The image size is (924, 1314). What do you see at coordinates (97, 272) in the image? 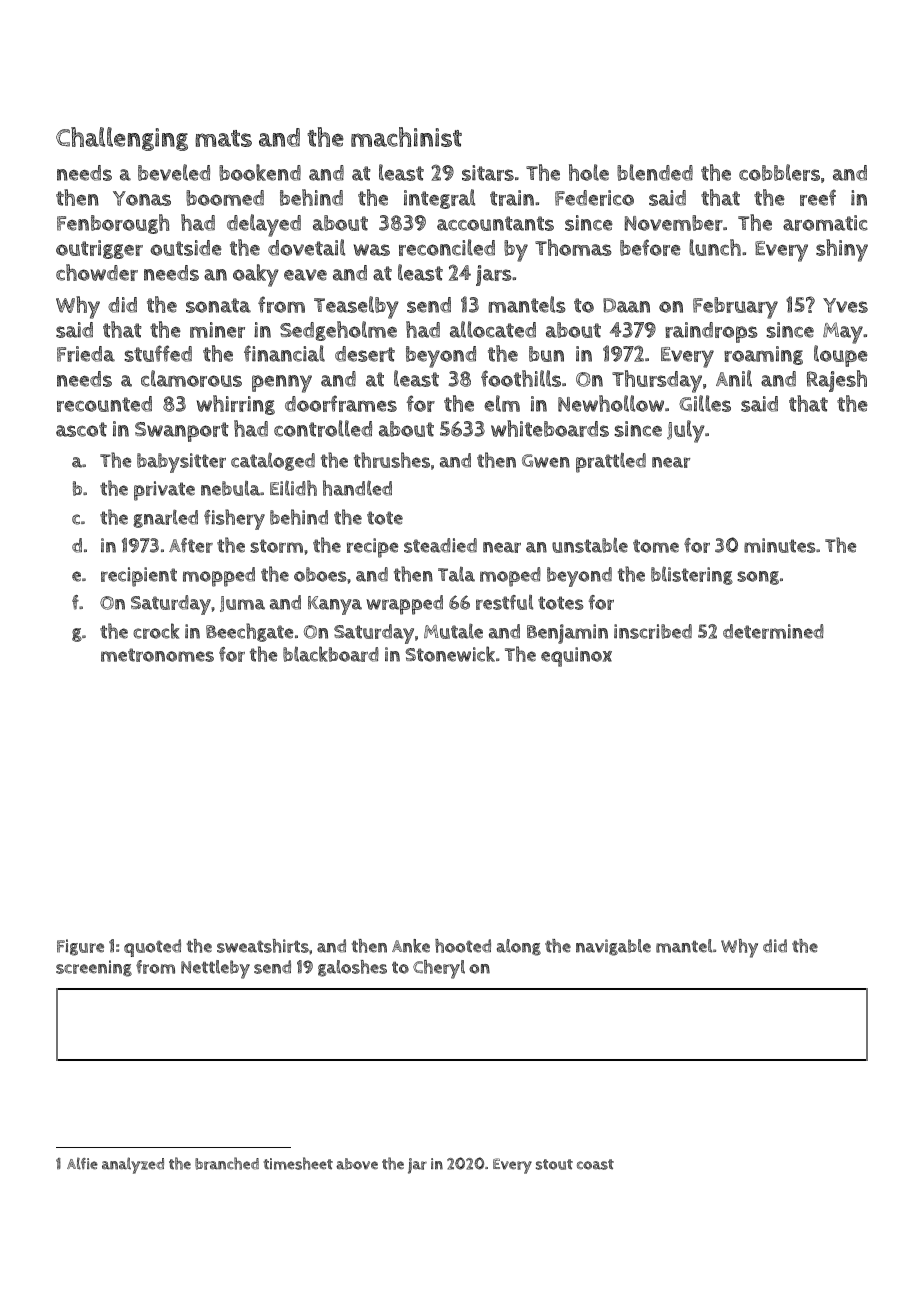
I see `chowder` at bounding box center [97, 272].
